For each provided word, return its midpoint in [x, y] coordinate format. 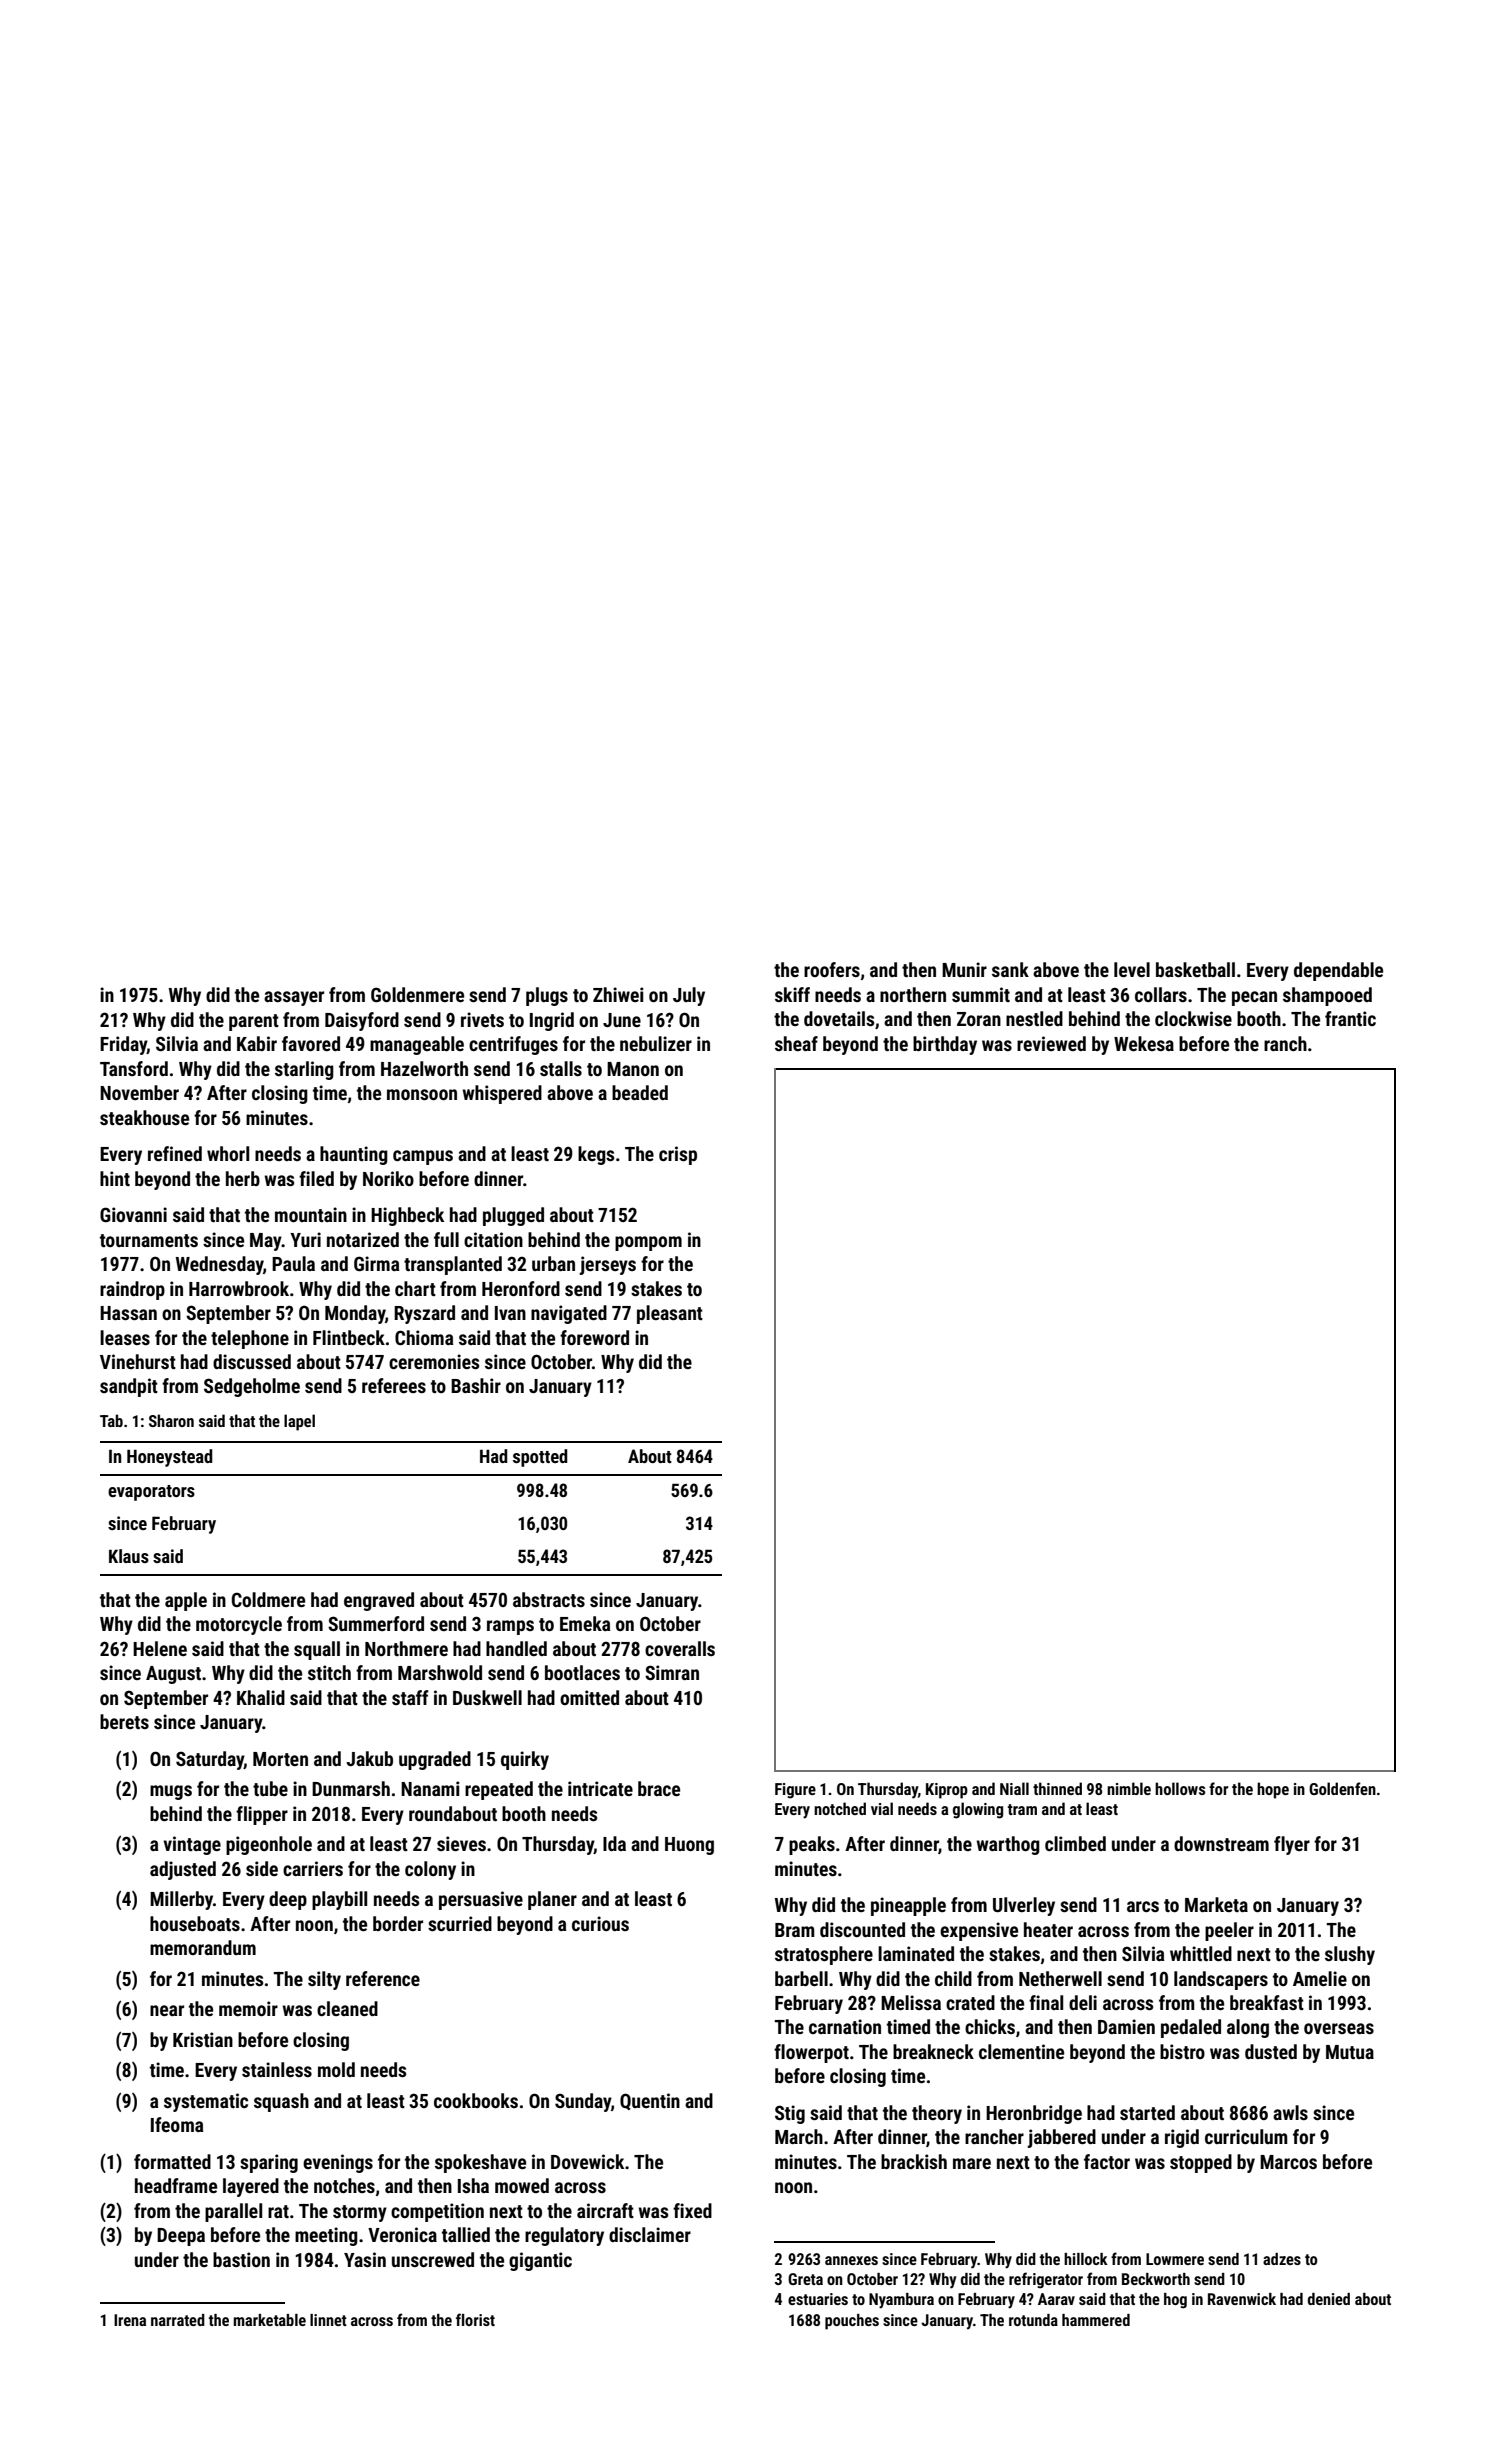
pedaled [1191, 2028]
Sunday [583, 2102]
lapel [299, 1422]
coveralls [680, 1648]
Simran [672, 1672]
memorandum [203, 1947]
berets [124, 1721]
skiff [792, 994]
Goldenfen [1342, 1788]
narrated [178, 2320]
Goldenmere [417, 994]
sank [1010, 969]
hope [1273, 1790]
